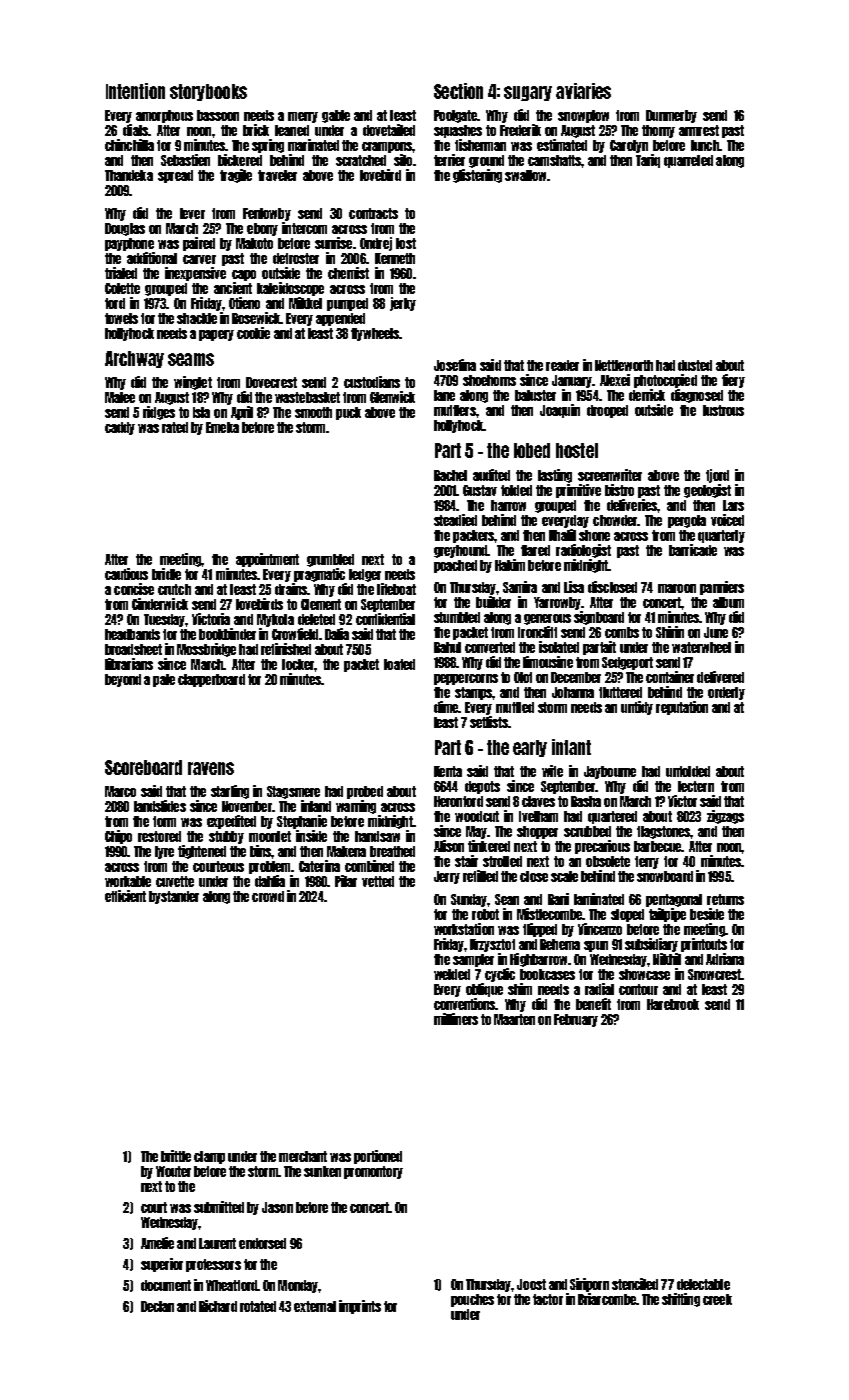 The width and height of the image is (849, 1400). What do you see at coordinates (360, 1307) in the image?
I see `imprints` at bounding box center [360, 1307].
